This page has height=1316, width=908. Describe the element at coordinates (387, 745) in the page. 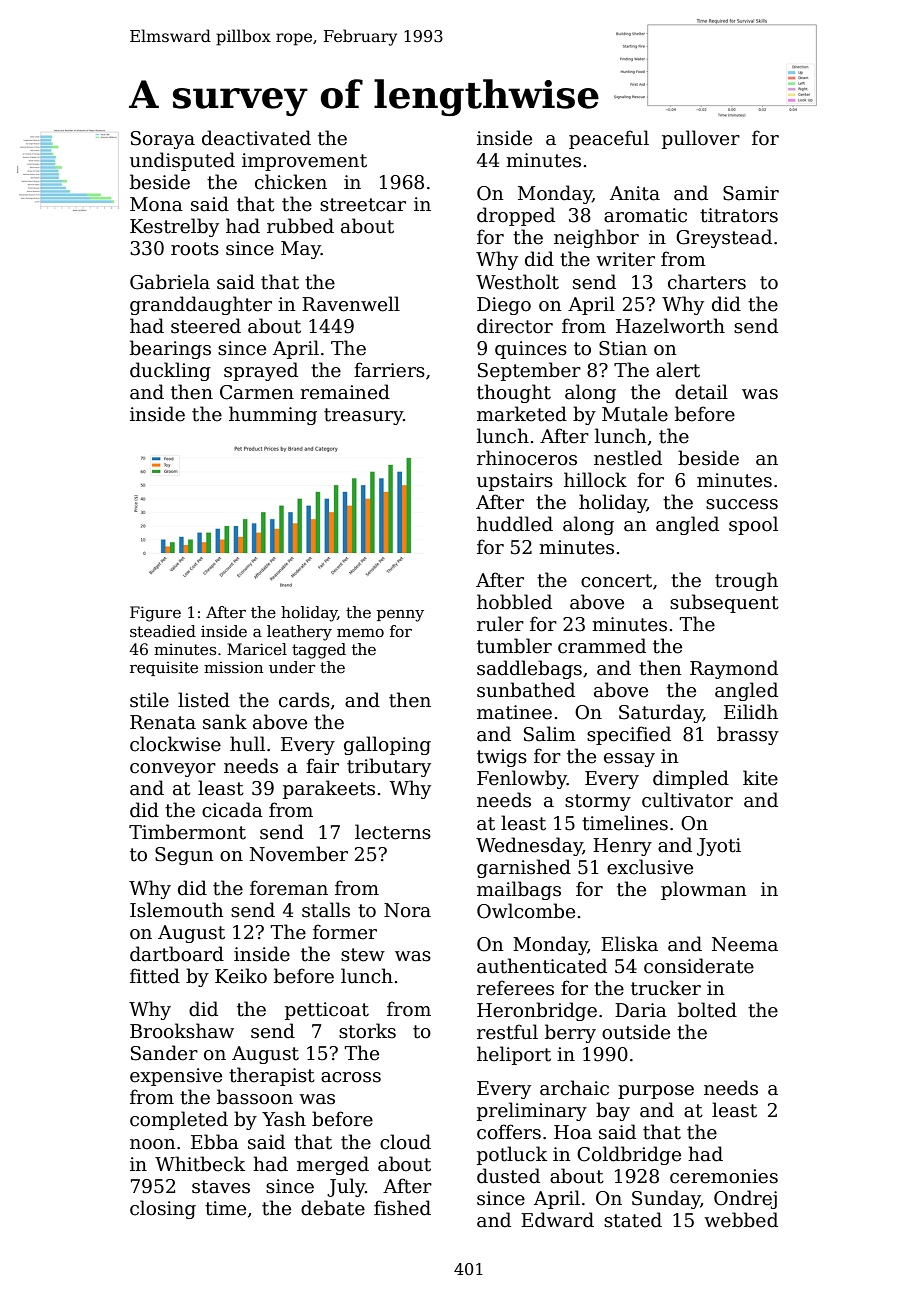

I see `galloping` at that location.
